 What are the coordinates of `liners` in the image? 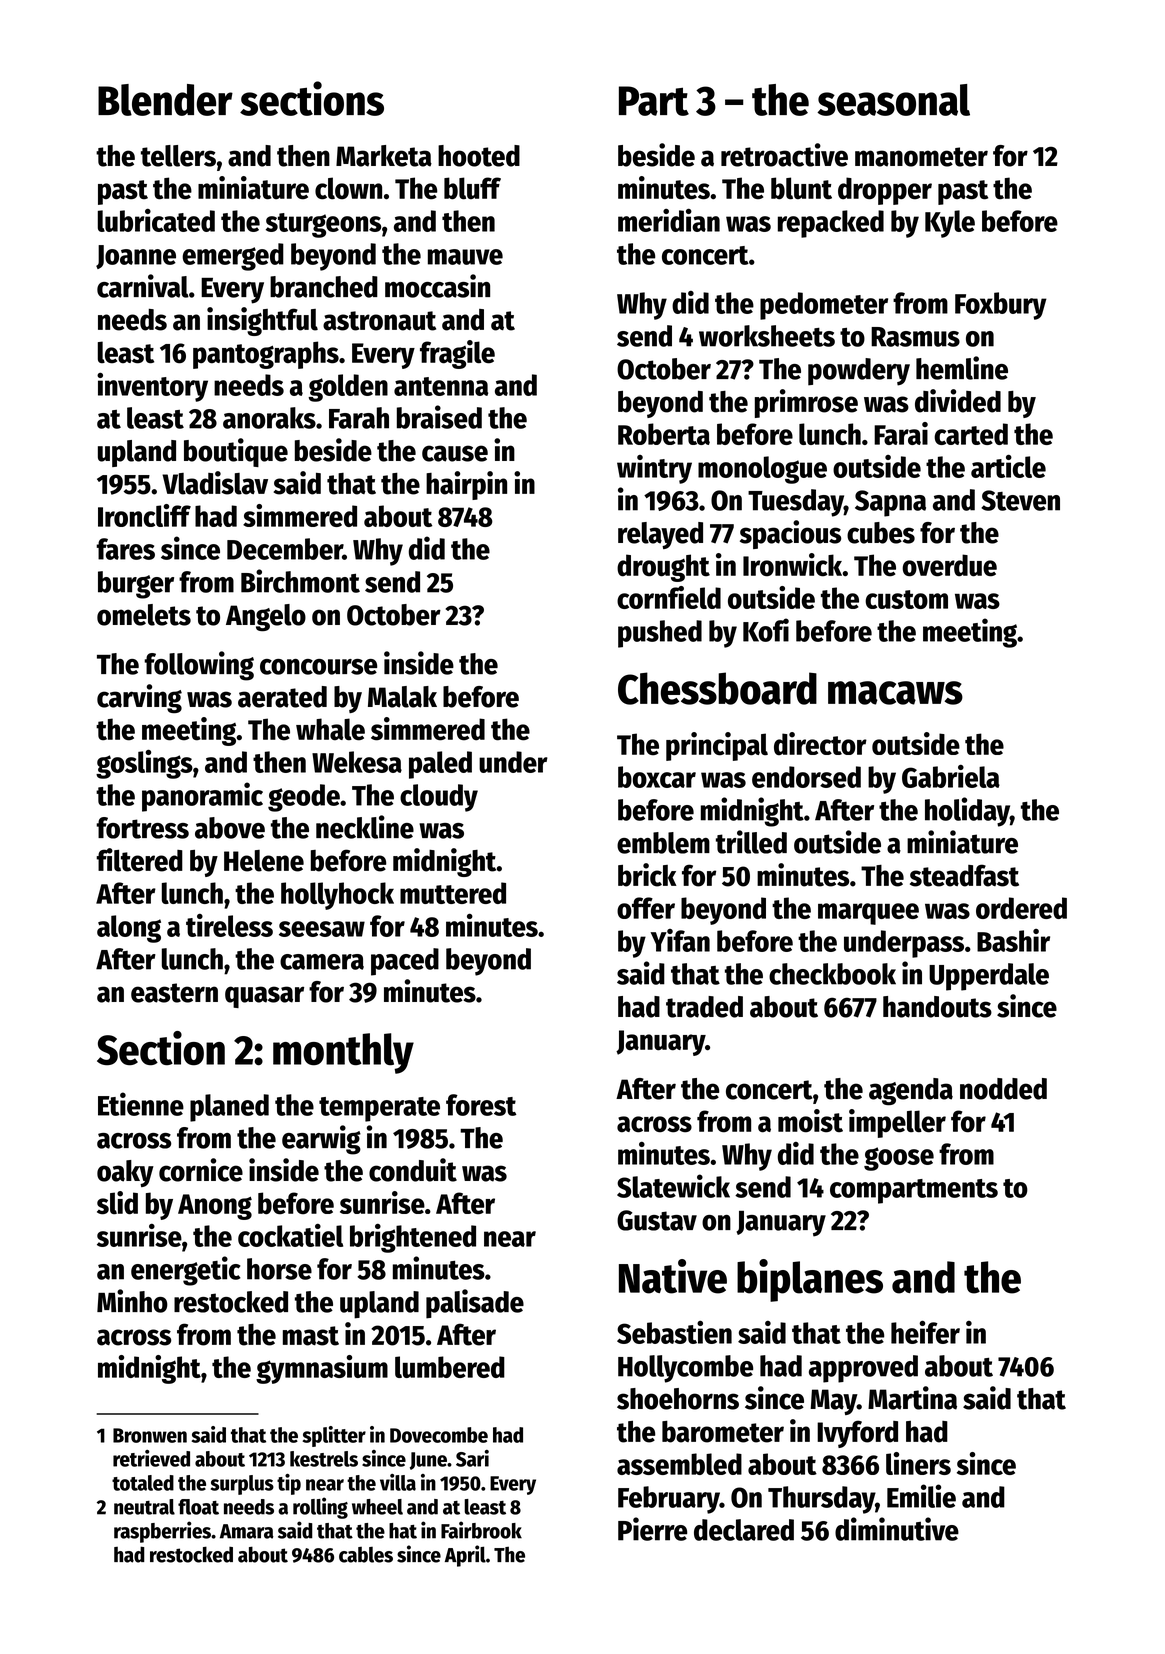 It's located at (918, 1463).
